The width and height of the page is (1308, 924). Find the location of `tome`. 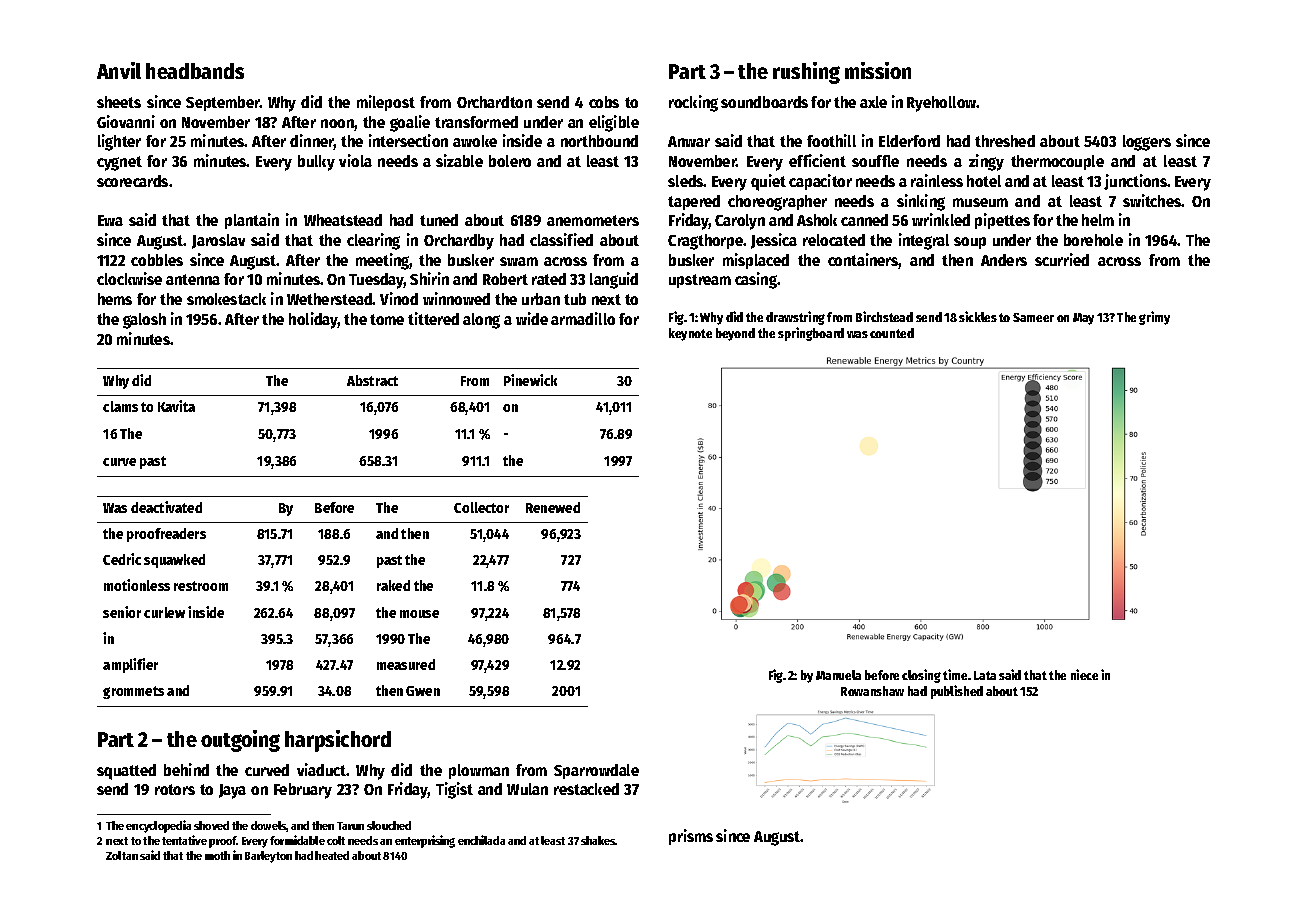

tome is located at coordinates (387, 319).
